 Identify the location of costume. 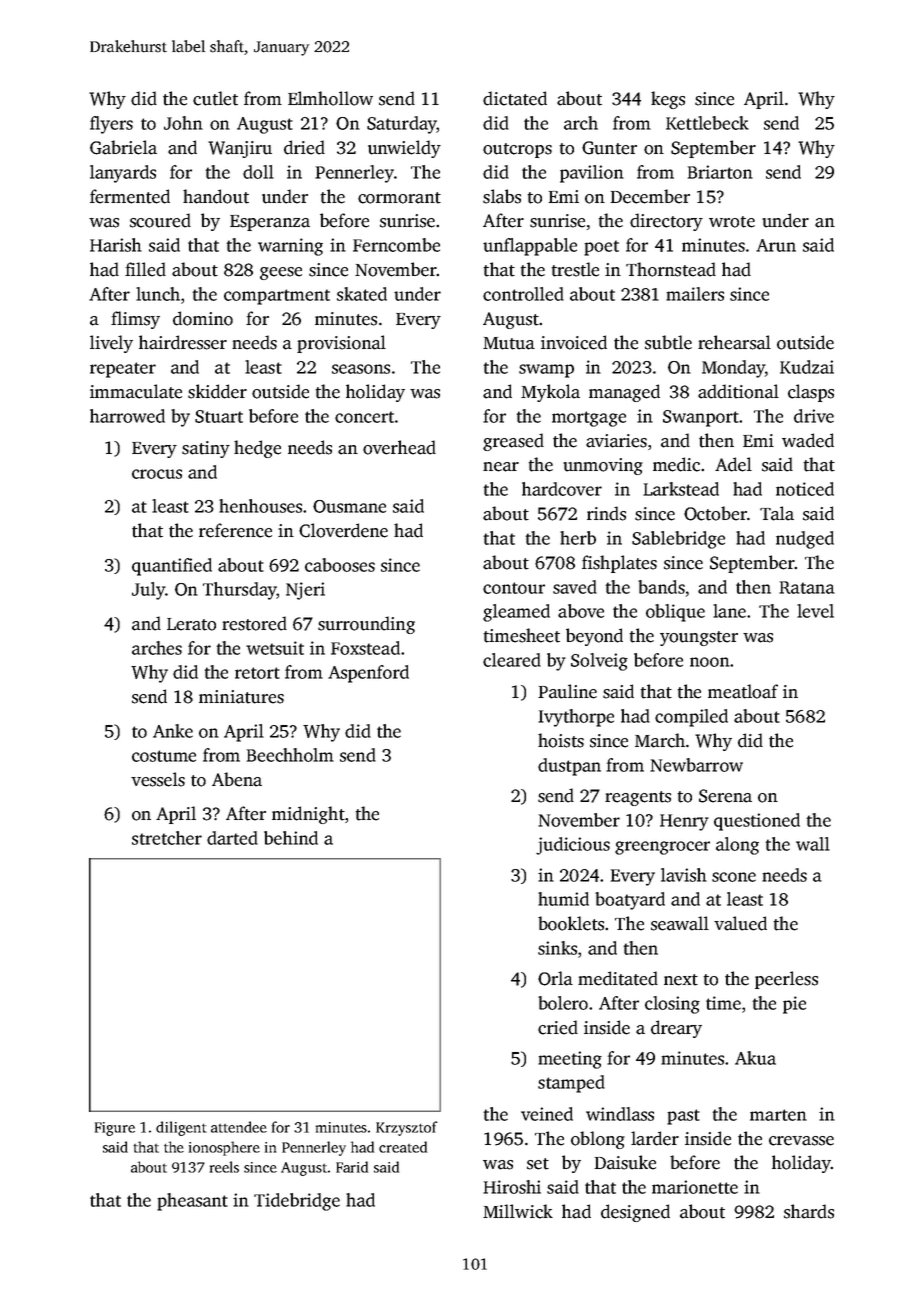
(164, 756).
